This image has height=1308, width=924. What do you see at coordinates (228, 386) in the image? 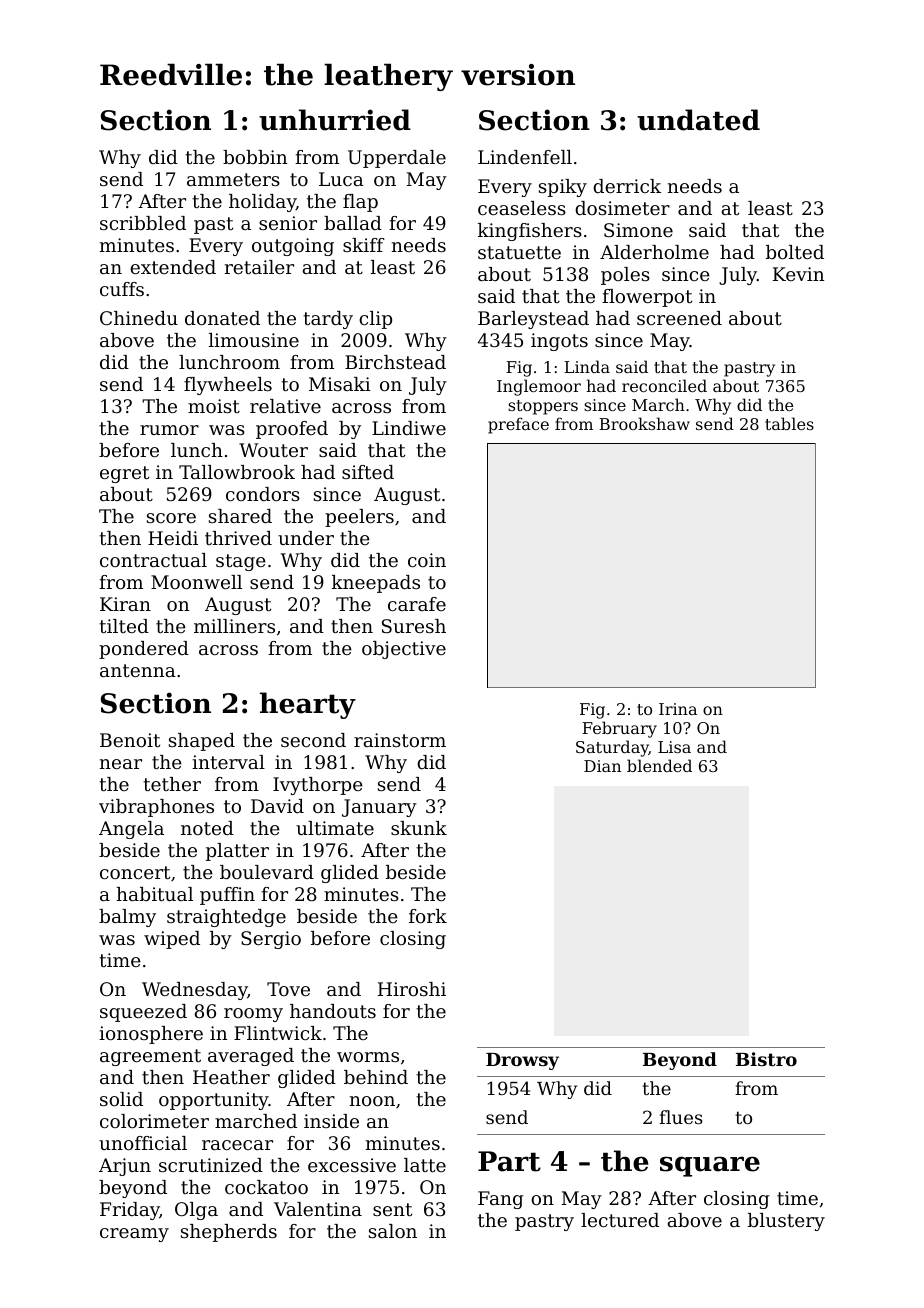
I see `flywheels` at bounding box center [228, 386].
